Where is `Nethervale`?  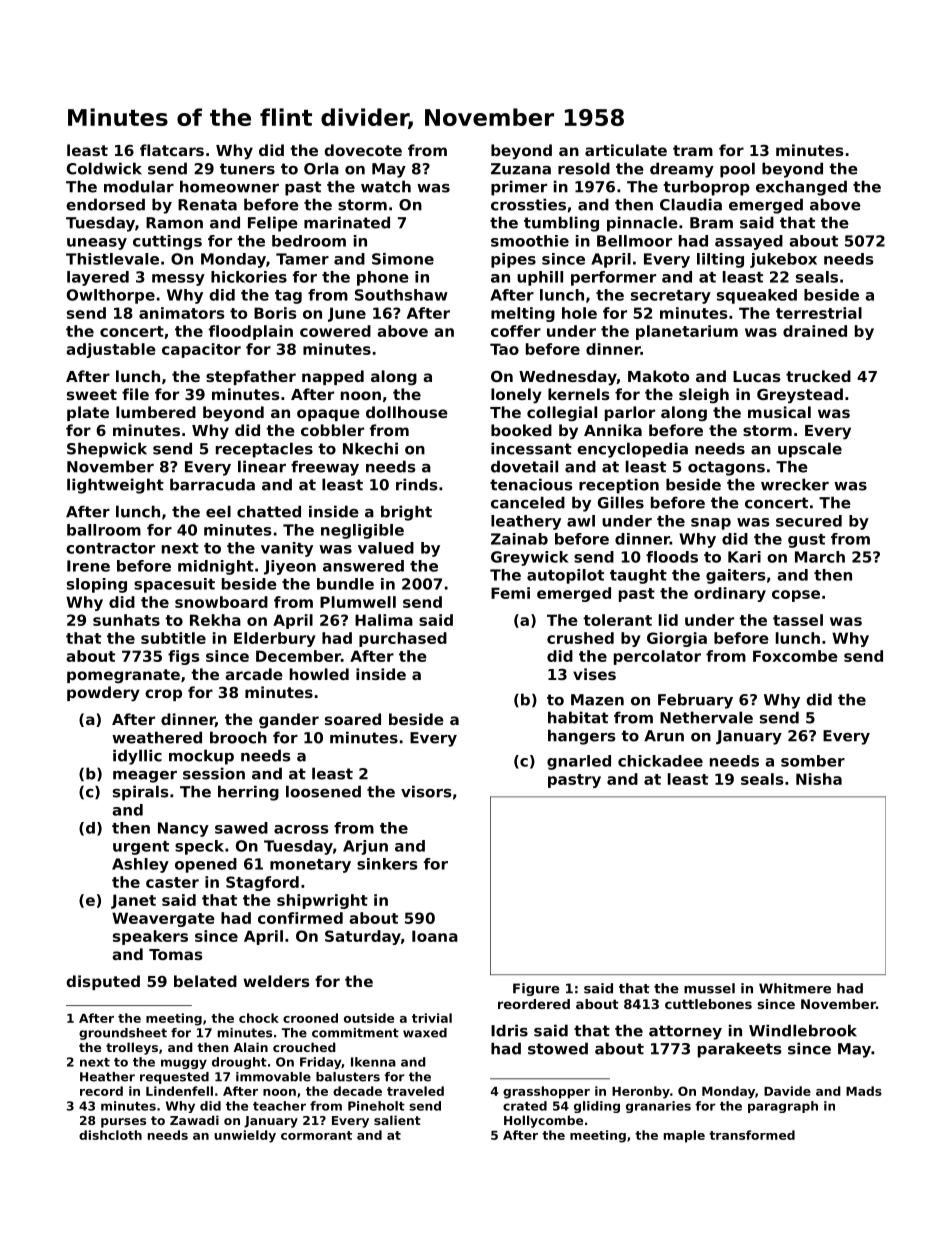 Nethervale is located at coordinates (706, 717).
